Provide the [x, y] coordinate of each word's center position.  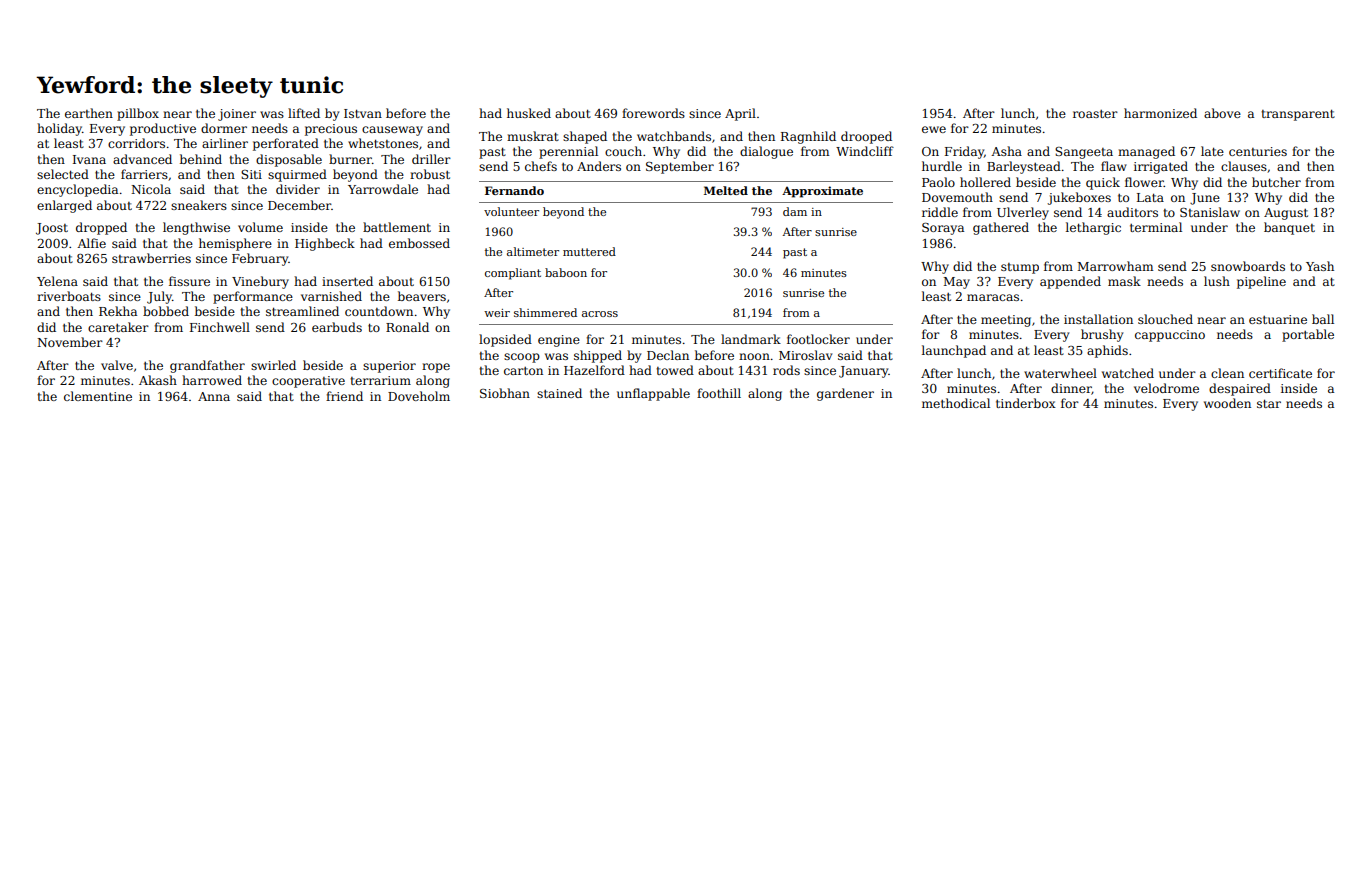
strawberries [151, 258]
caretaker [118, 327]
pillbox [138, 114]
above [1222, 113]
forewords [653, 113]
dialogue [766, 152]
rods [786, 370]
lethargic [1093, 228]
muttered [589, 251]
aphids [1107, 351]
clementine [98, 396]
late [1212, 151]
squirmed [297, 175]
